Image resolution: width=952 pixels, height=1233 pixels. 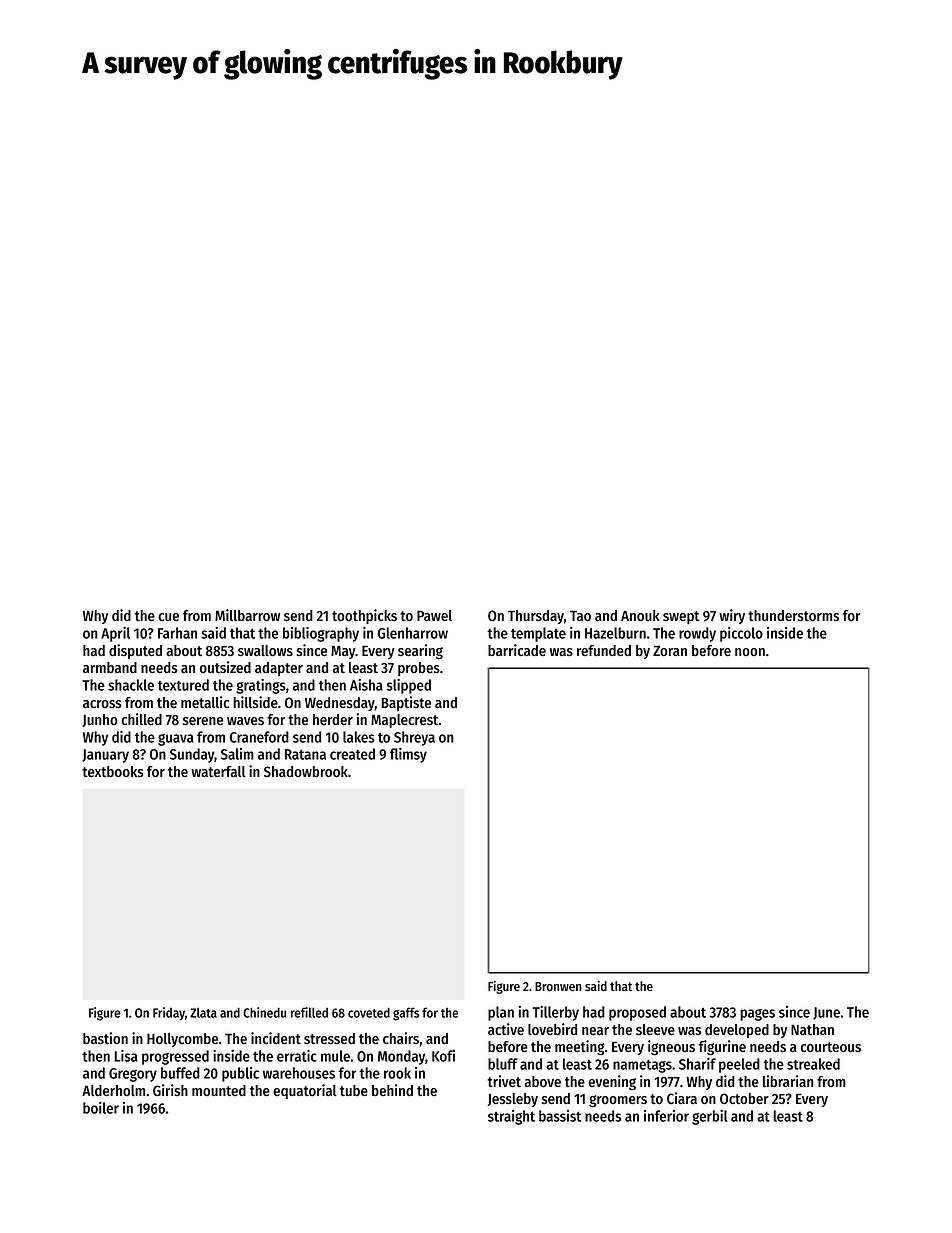 I want to click on Shreya, so click(x=414, y=738).
